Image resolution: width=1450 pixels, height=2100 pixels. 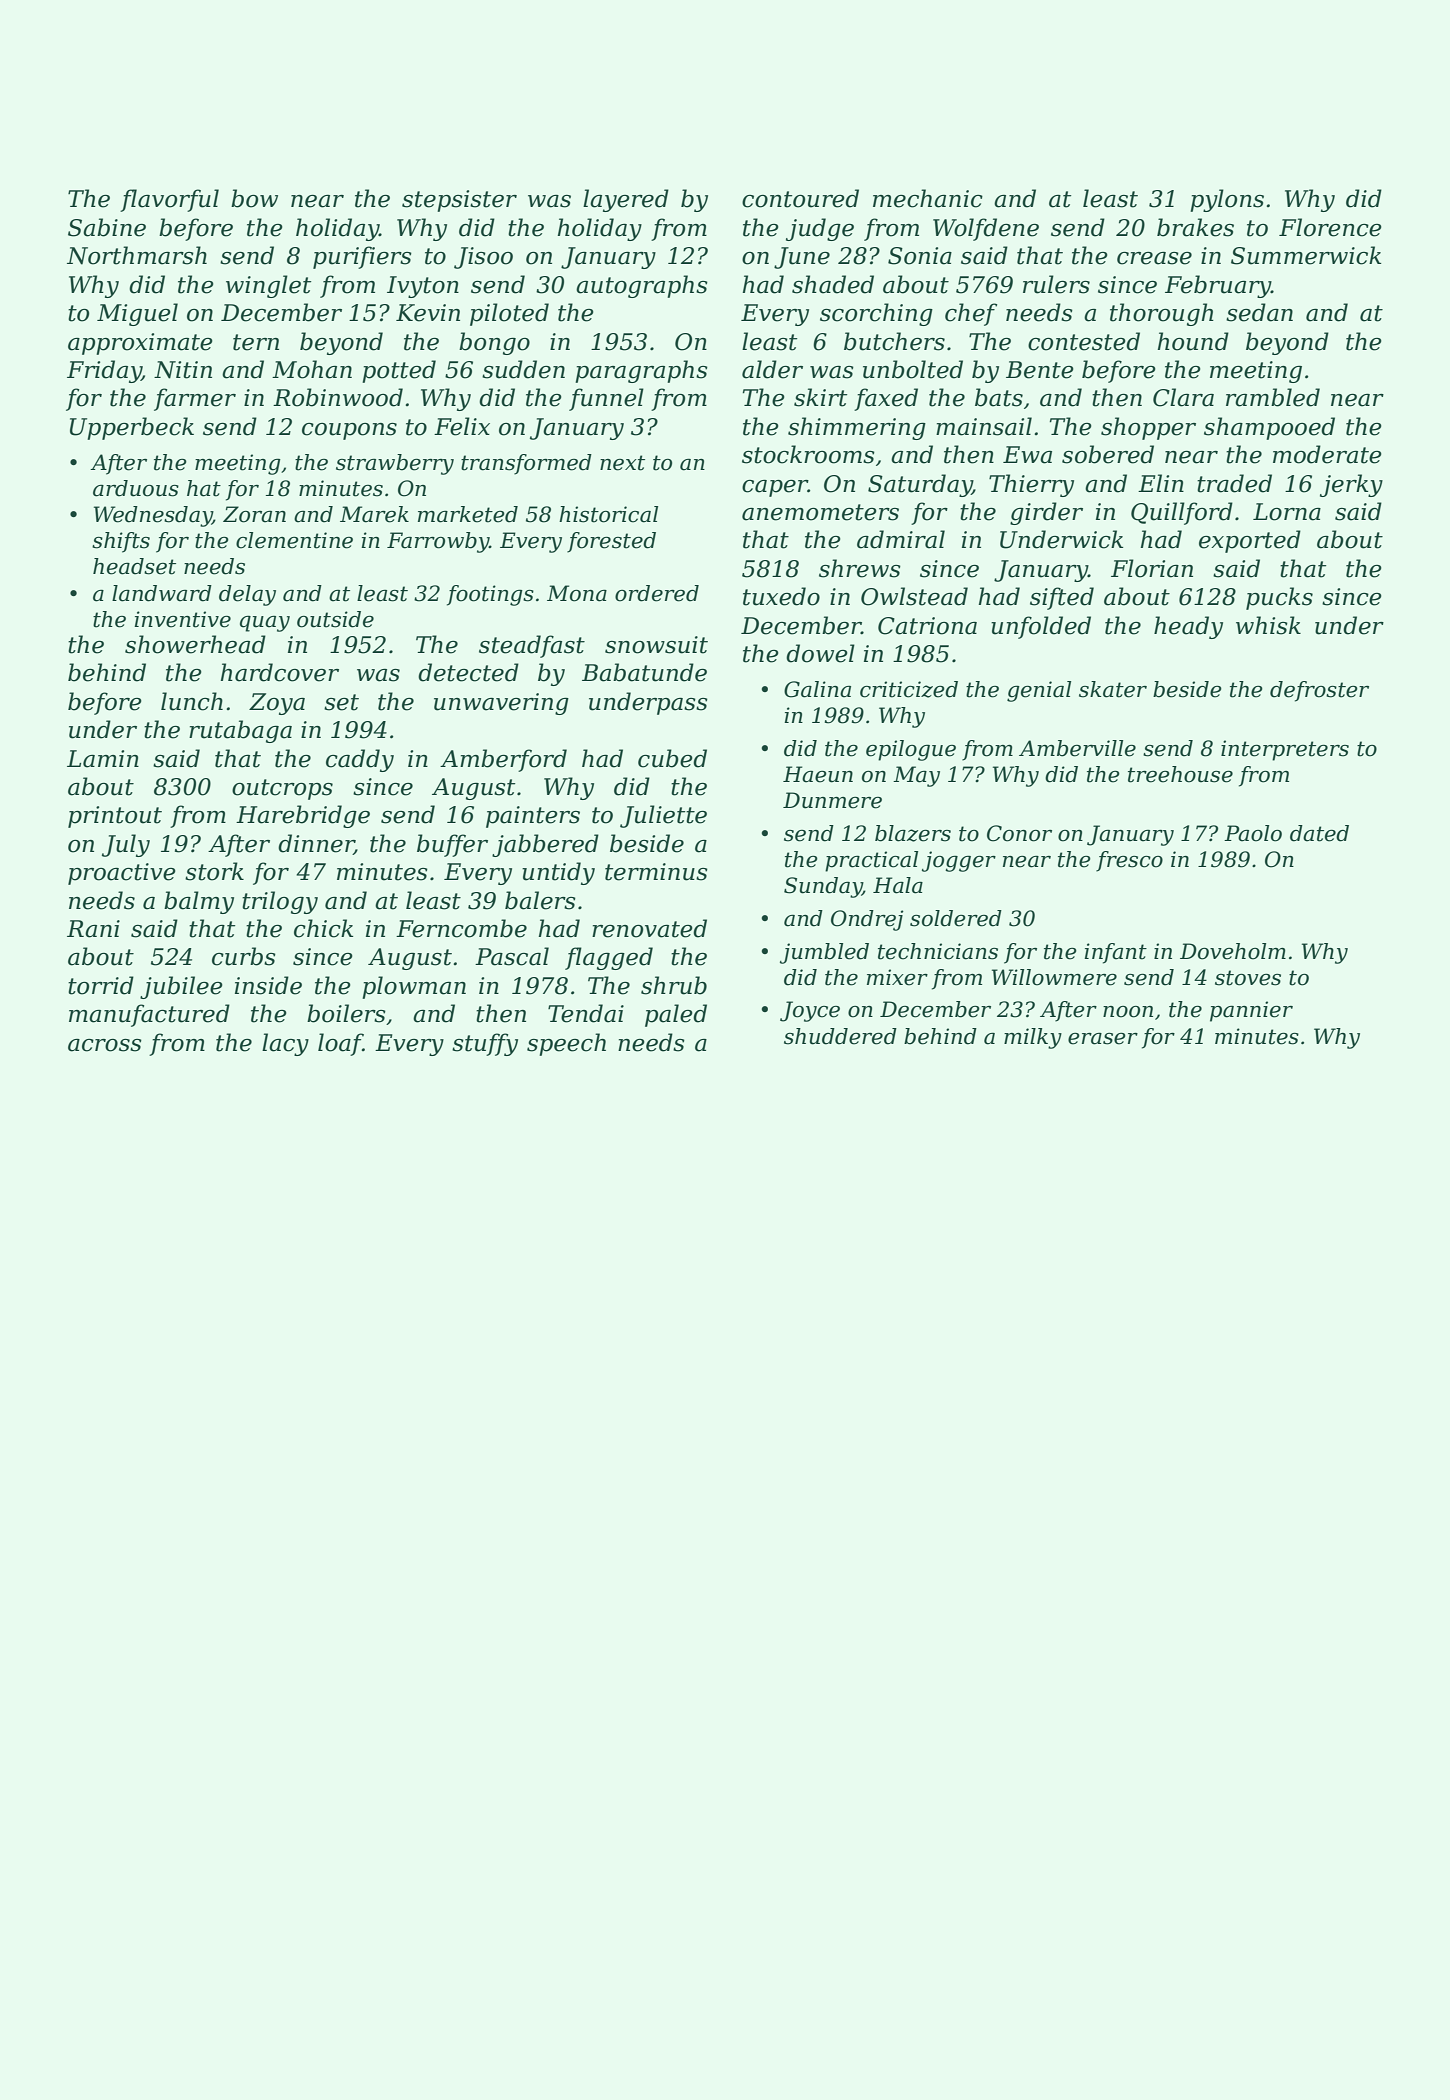 I want to click on lunch, so click(x=192, y=701).
